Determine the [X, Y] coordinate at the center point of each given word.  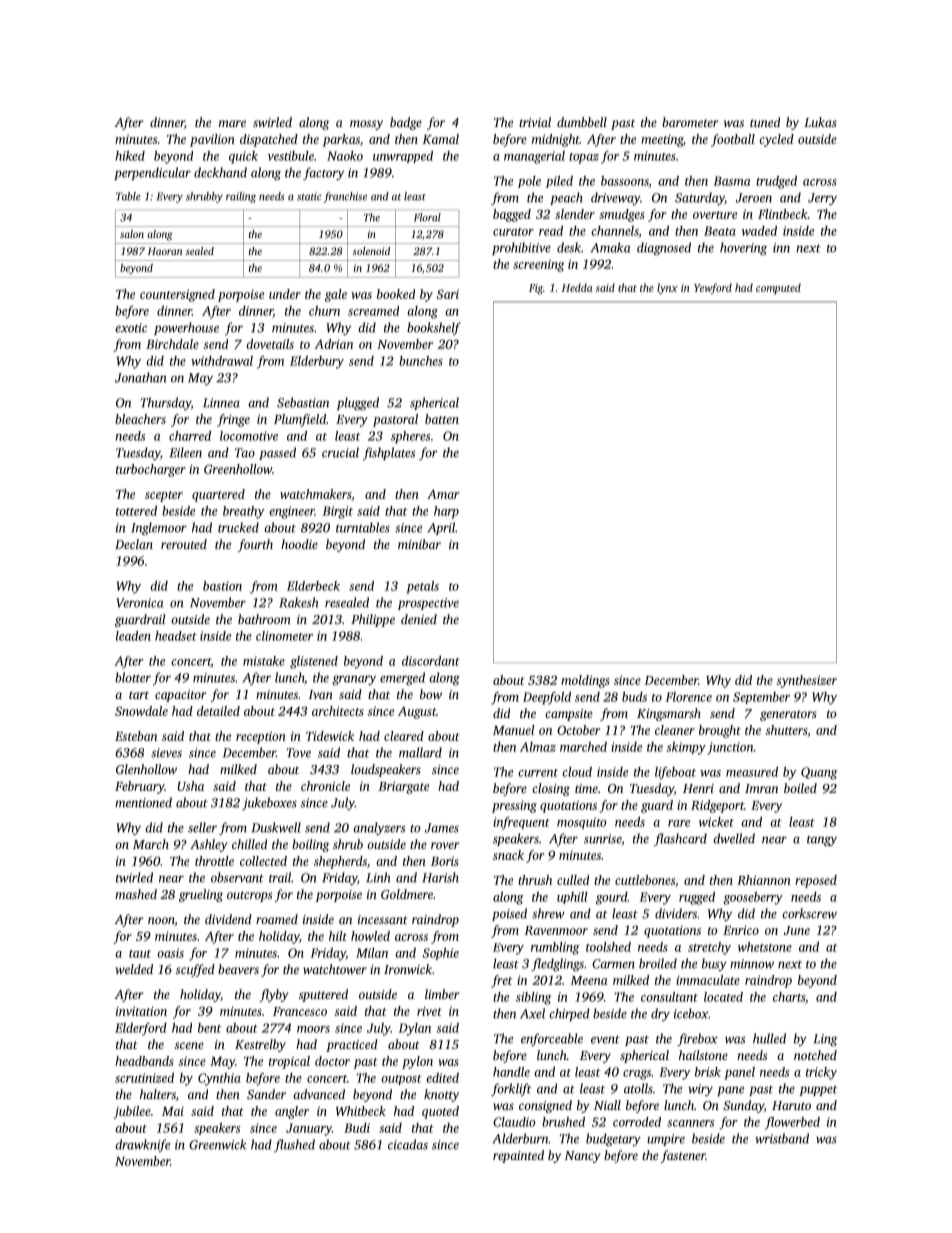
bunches [421, 361]
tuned [765, 122]
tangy [822, 841]
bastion [222, 586]
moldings [585, 681]
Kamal [440, 139]
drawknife [142, 1145]
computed [778, 288]
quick [243, 157]
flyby [273, 995]
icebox [691, 1013]
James [442, 828]
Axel [532, 1013]
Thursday [166, 403]
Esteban [136, 736]
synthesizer [807, 681]
